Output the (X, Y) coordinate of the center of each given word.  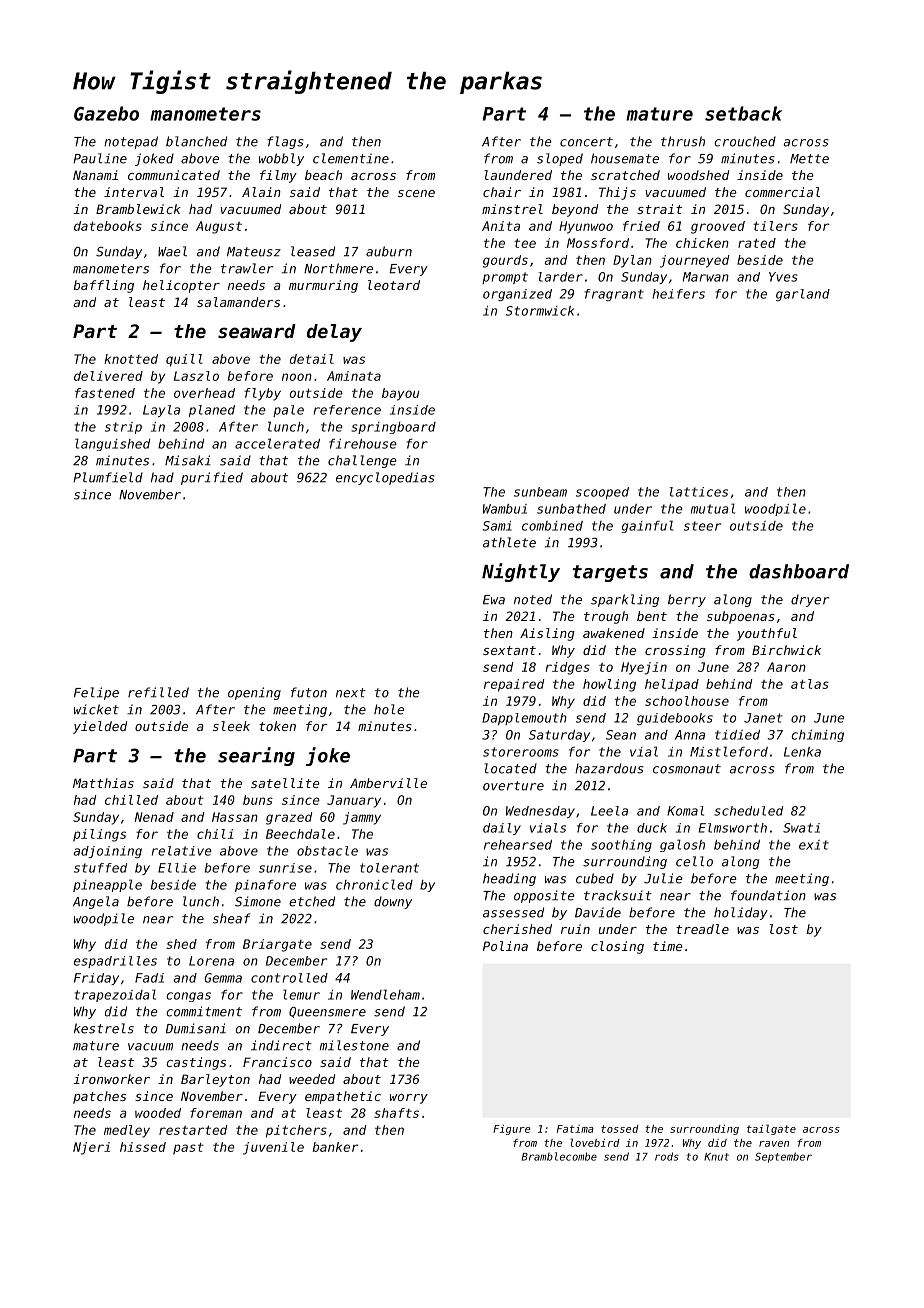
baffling (103, 286)
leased (313, 251)
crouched (745, 141)
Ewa (494, 600)
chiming (818, 736)
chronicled (374, 884)
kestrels (104, 1028)
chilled (131, 800)
